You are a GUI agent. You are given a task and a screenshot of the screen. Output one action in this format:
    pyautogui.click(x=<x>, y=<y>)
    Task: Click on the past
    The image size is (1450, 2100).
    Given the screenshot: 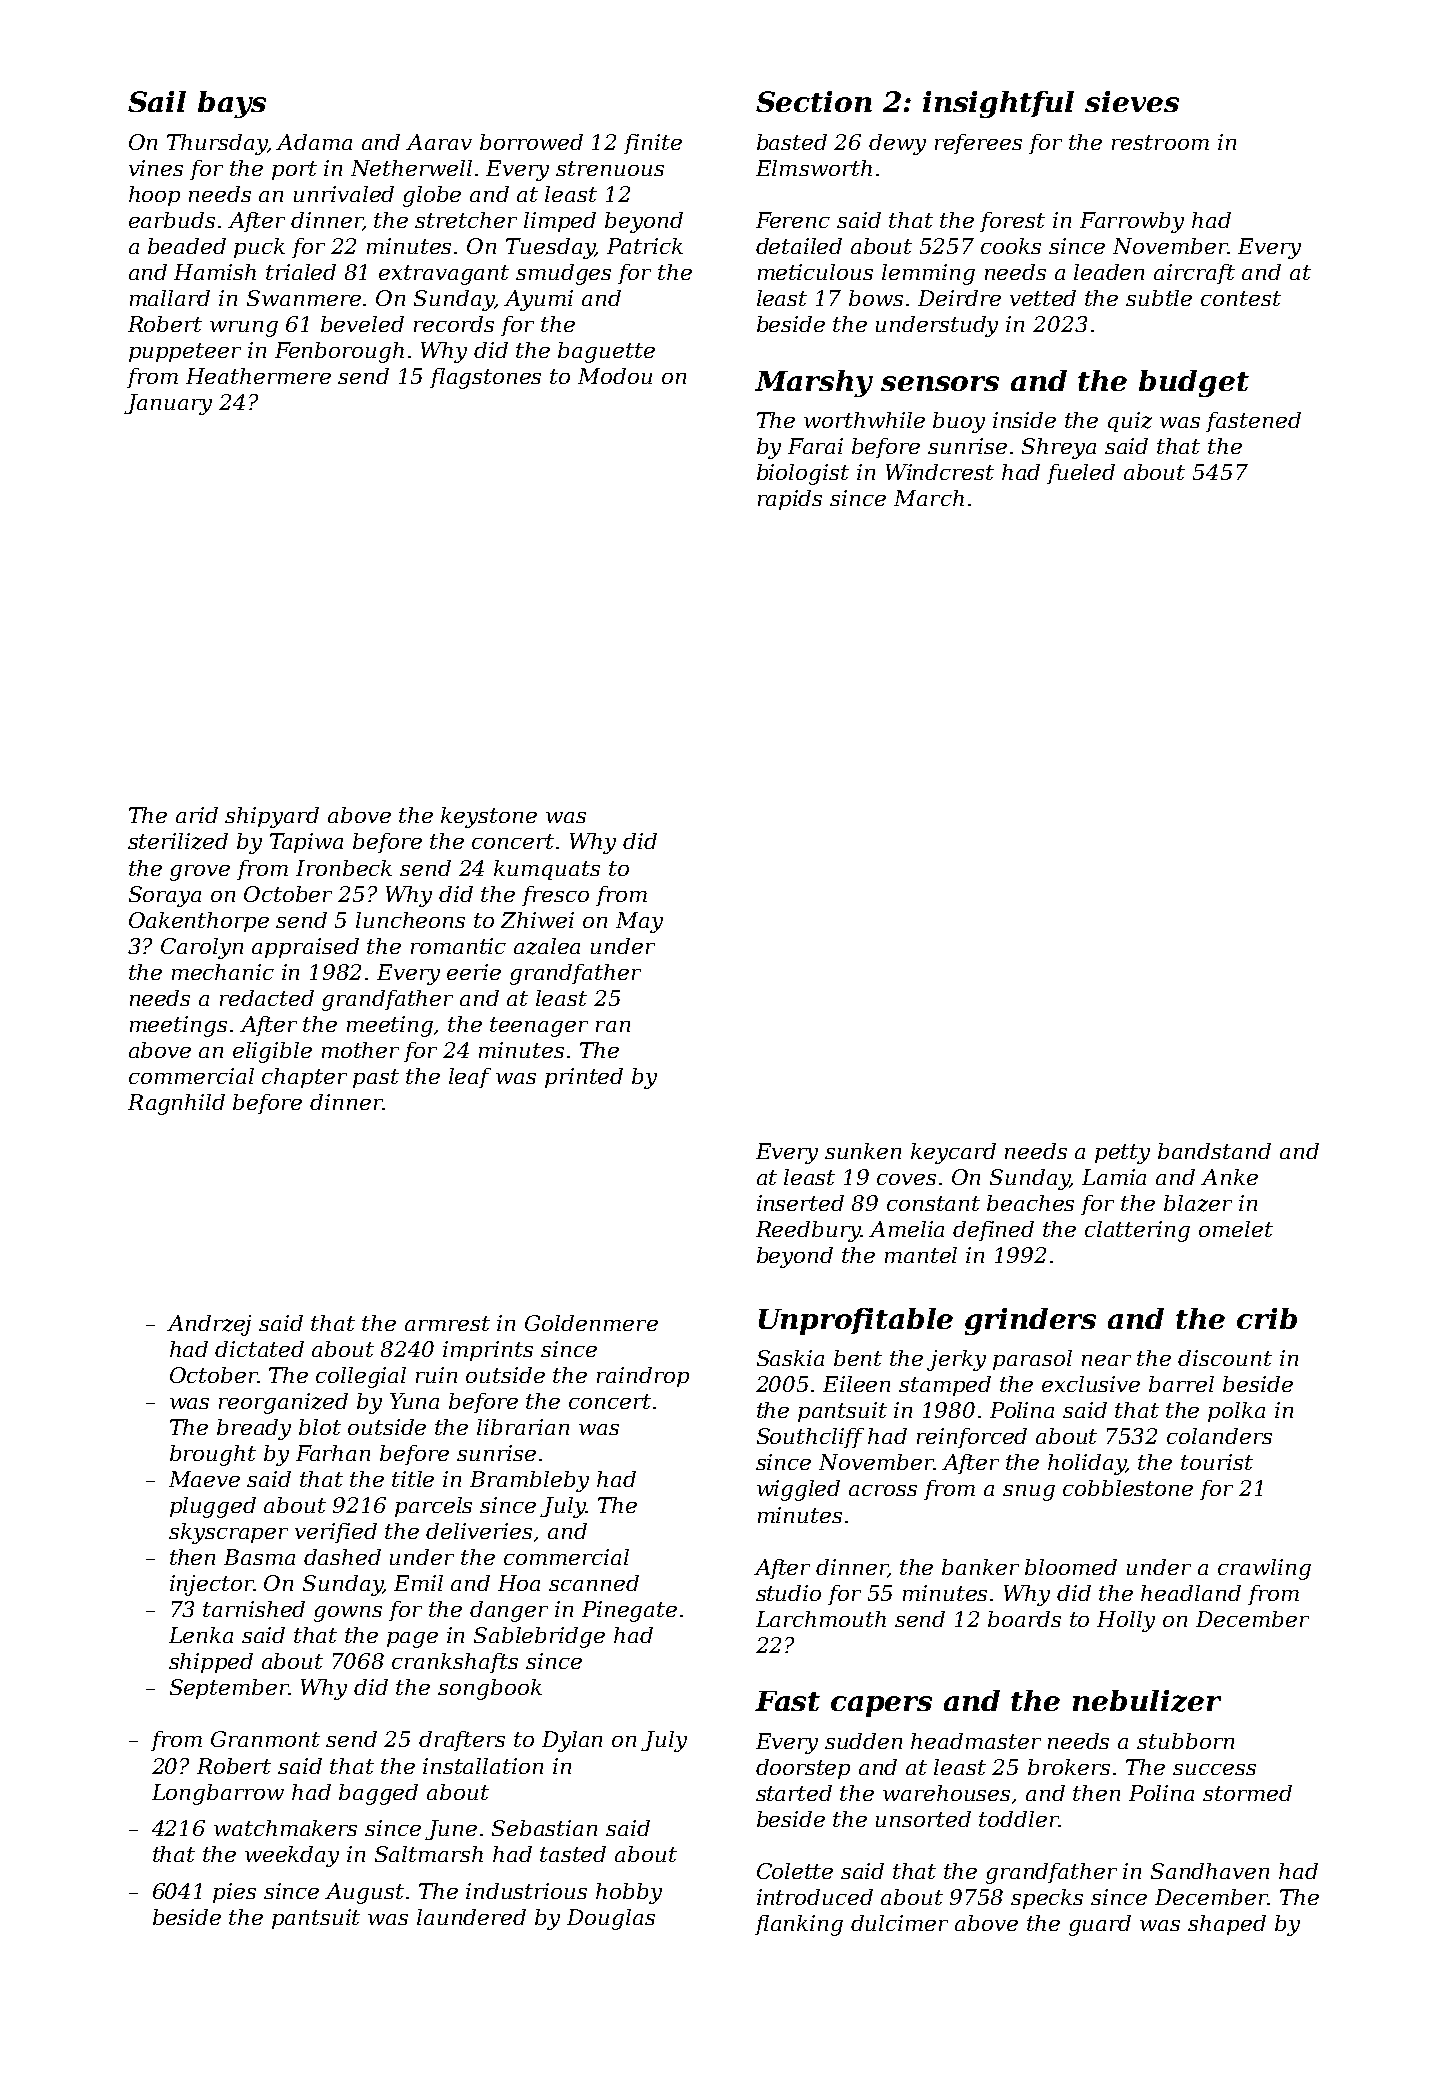 What is the action you would take?
    pyautogui.click(x=376, y=1078)
